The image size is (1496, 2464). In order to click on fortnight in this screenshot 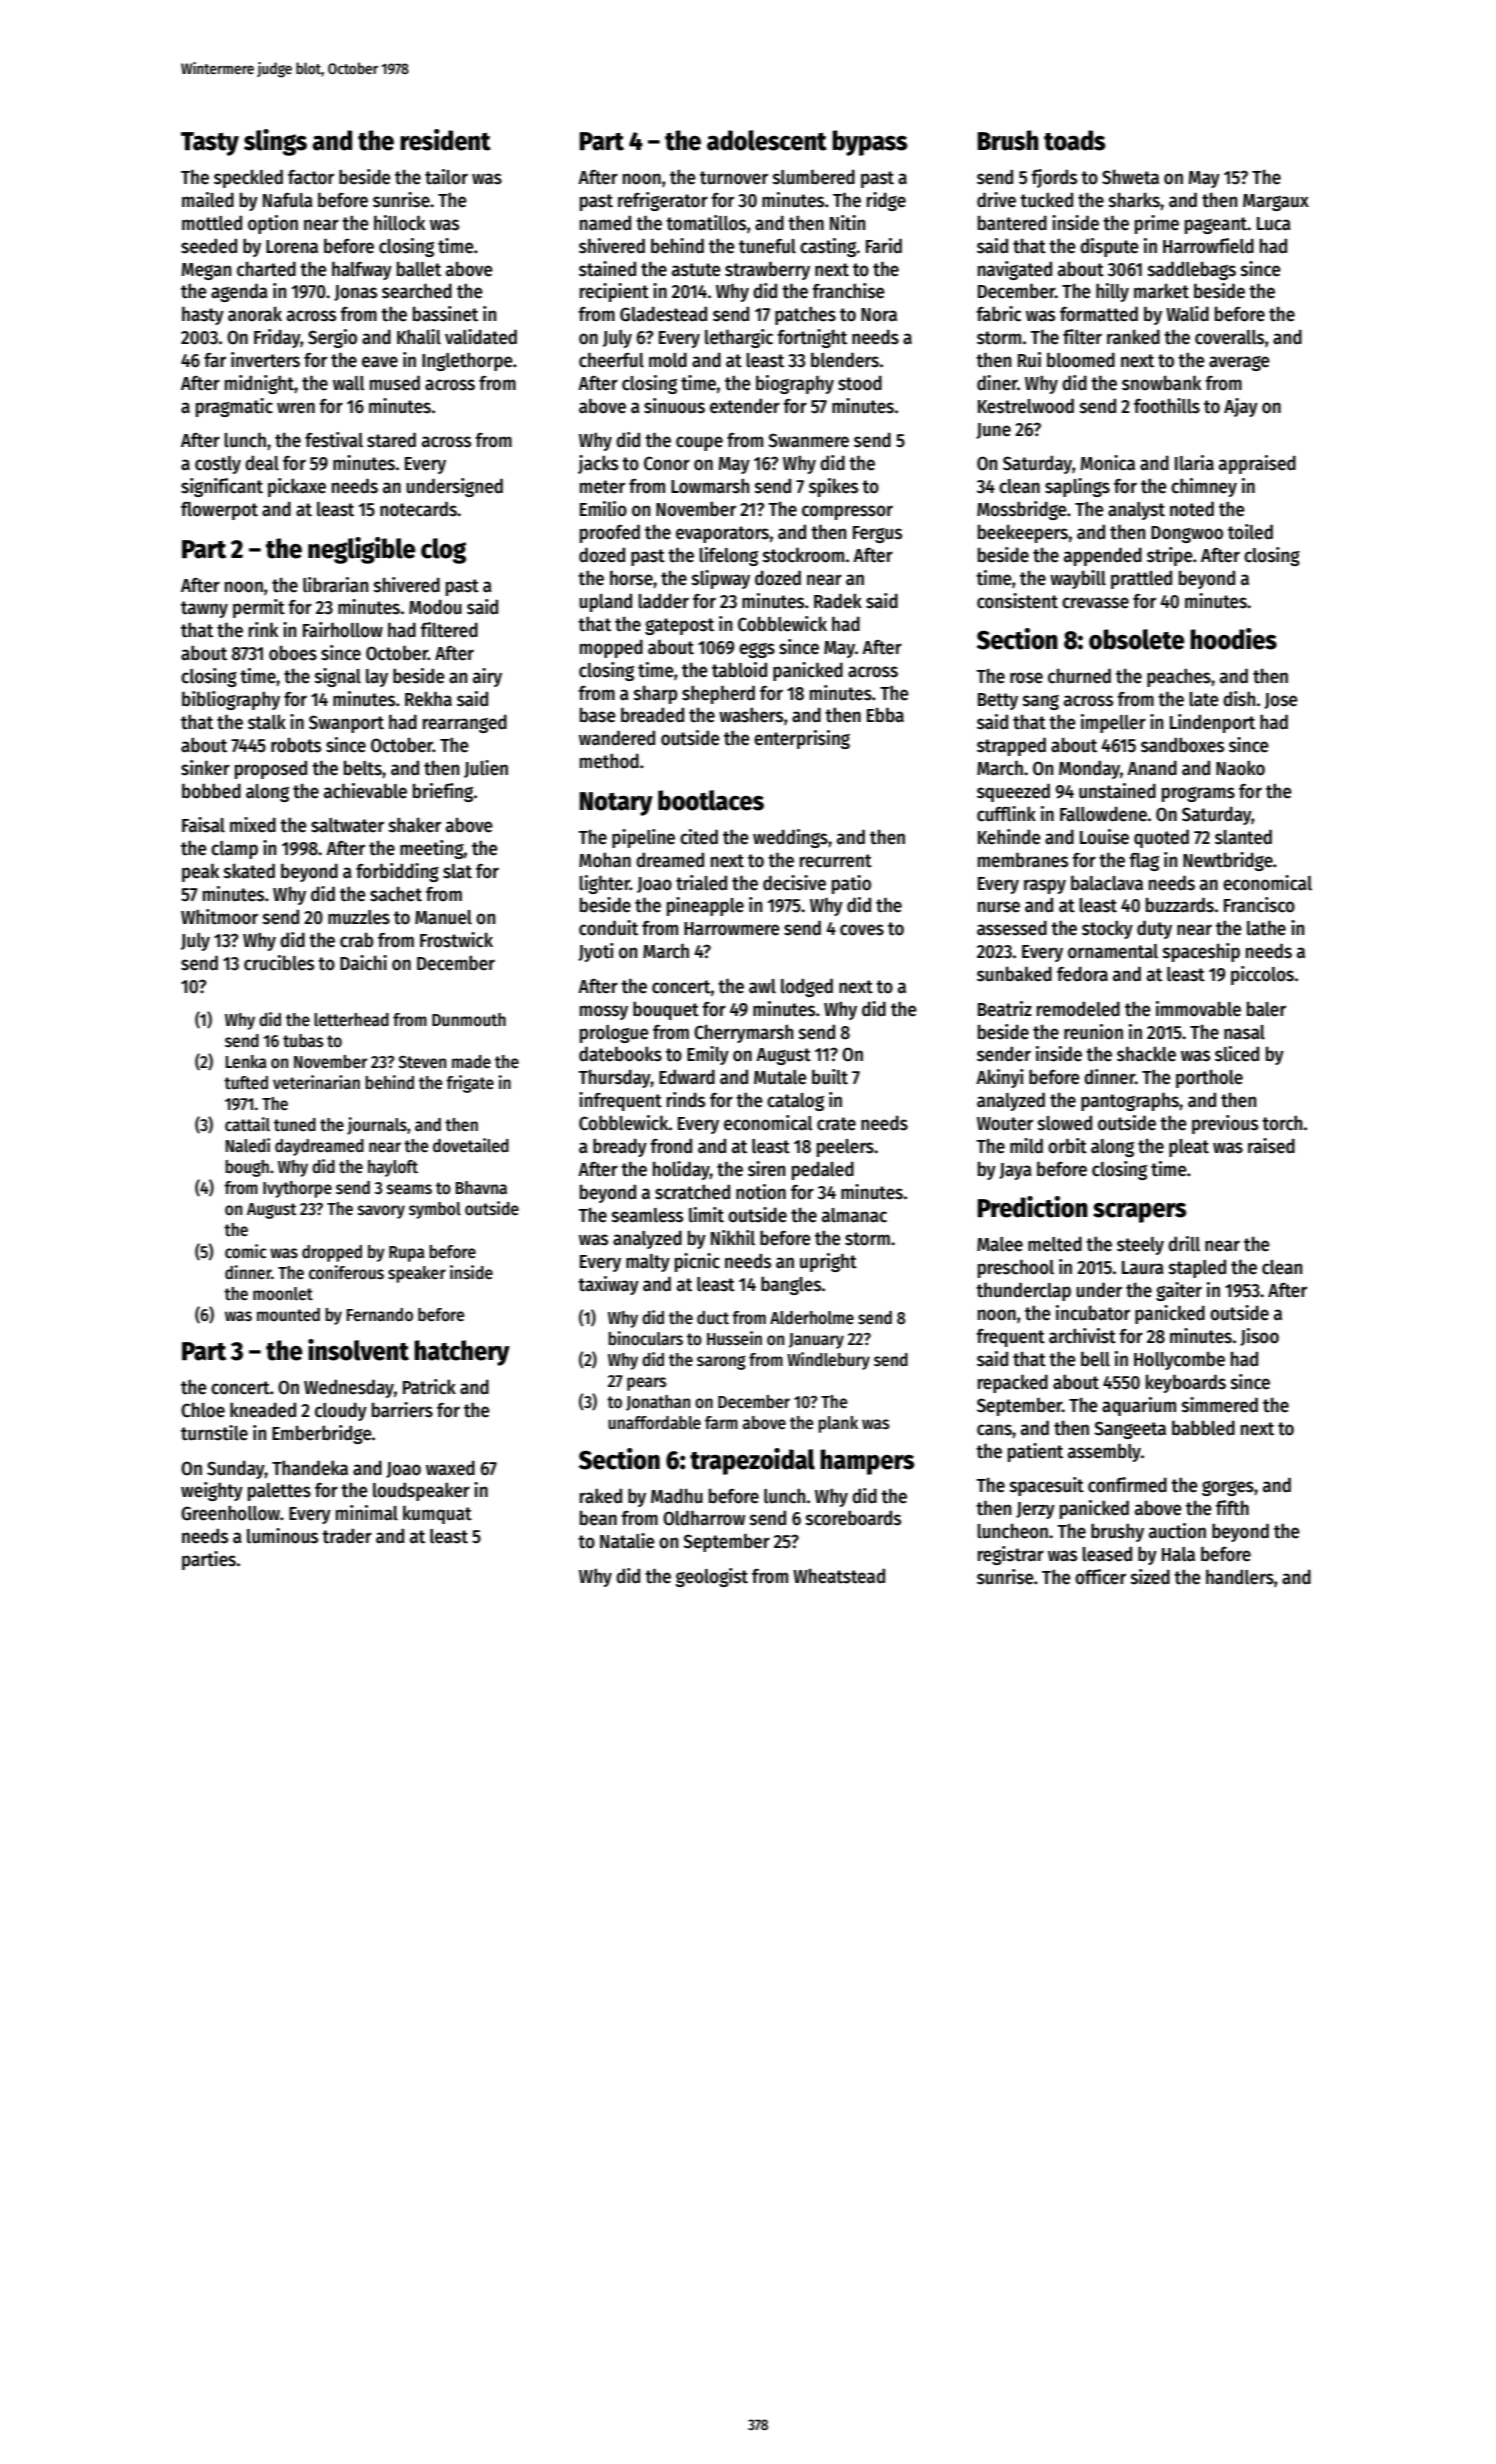, I will do `click(812, 338)`.
